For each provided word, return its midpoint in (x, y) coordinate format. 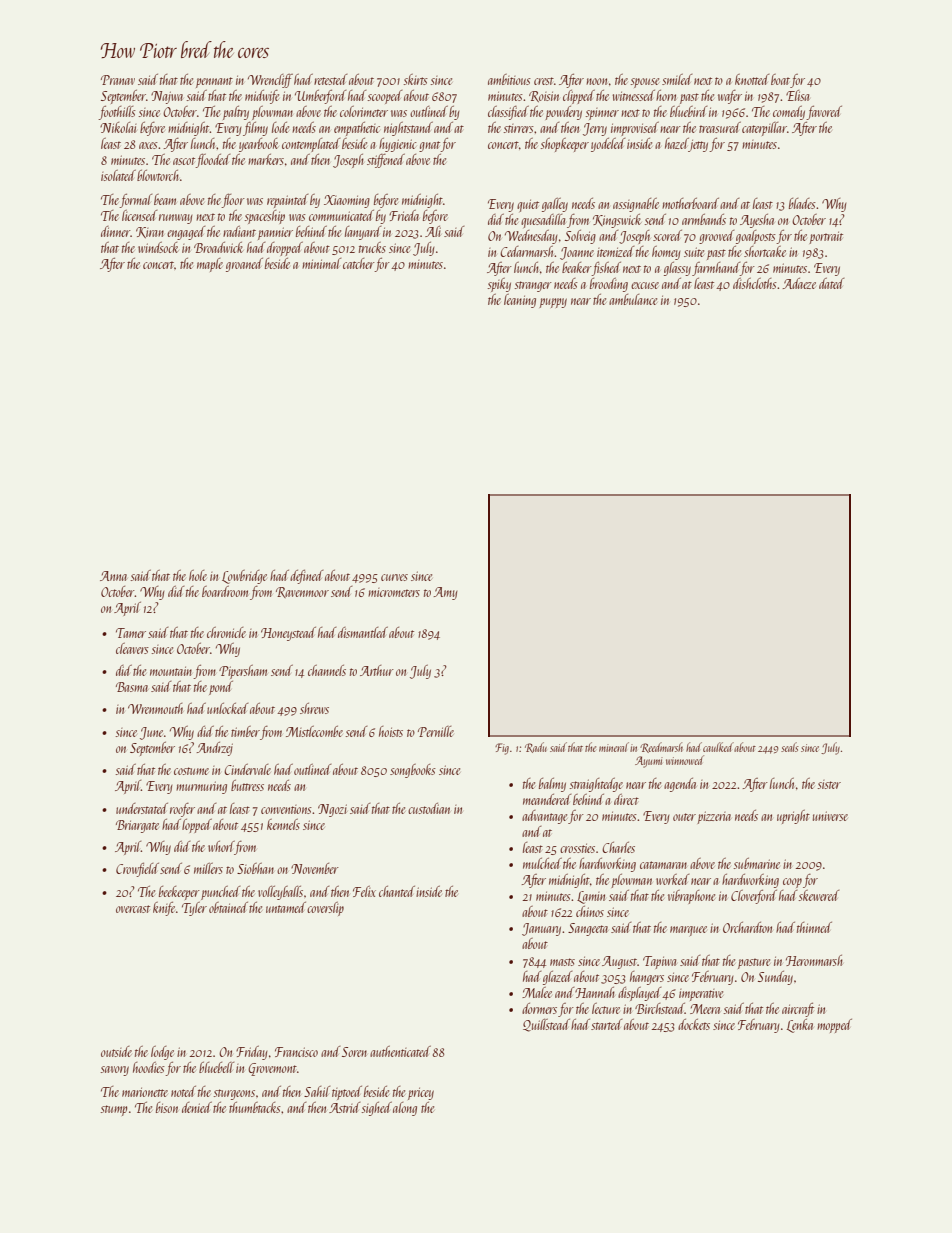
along (405, 1109)
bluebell (216, 1067)
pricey (421, 1093)
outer (684, 817)
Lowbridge (244, 577)
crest (544, 81)
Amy (446, 593)
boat (780, 79)
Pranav (118, 80)
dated (831, 283)
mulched (542, 863)
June (151, 733)
